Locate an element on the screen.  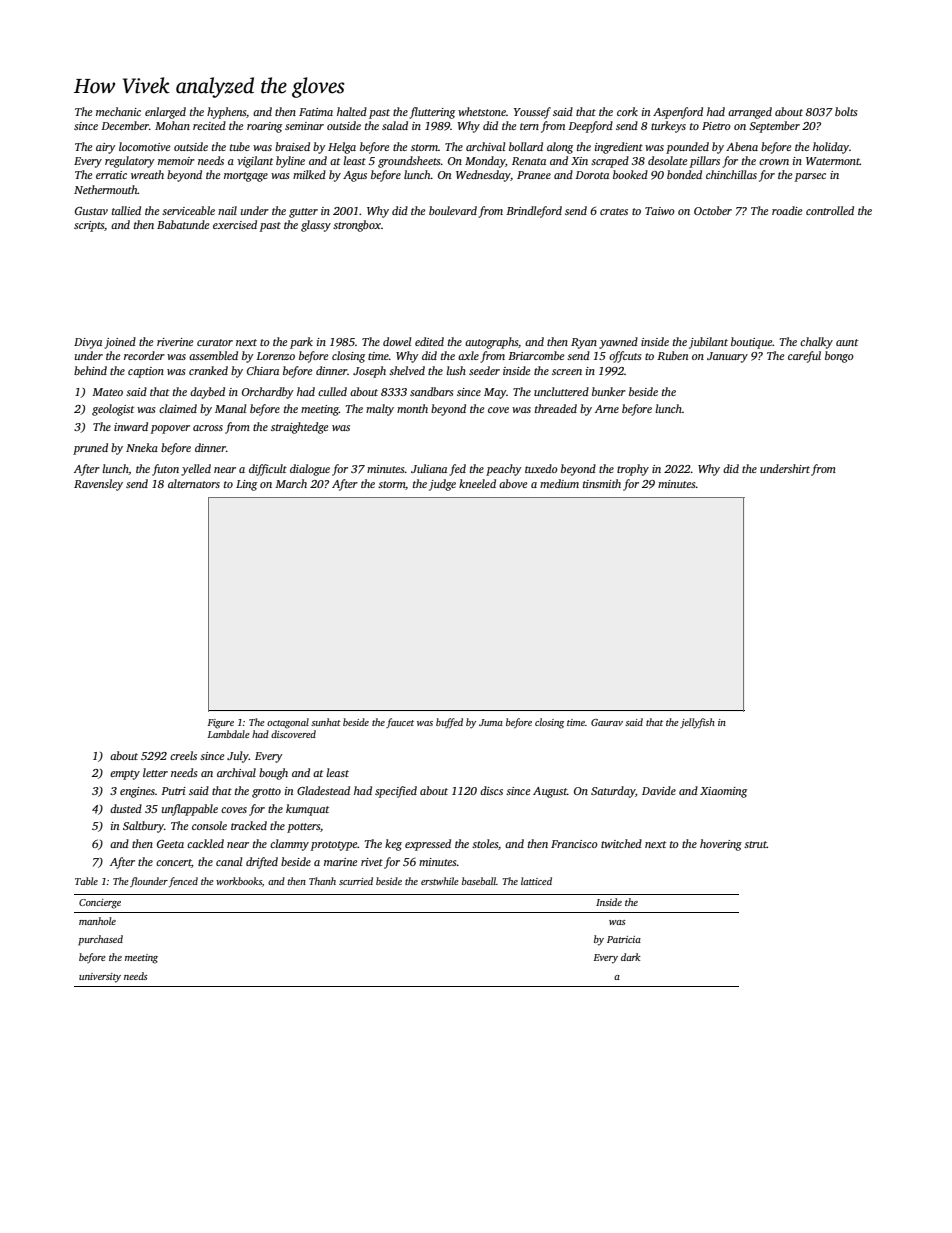
buffed is located at coordinates (449, 723).
